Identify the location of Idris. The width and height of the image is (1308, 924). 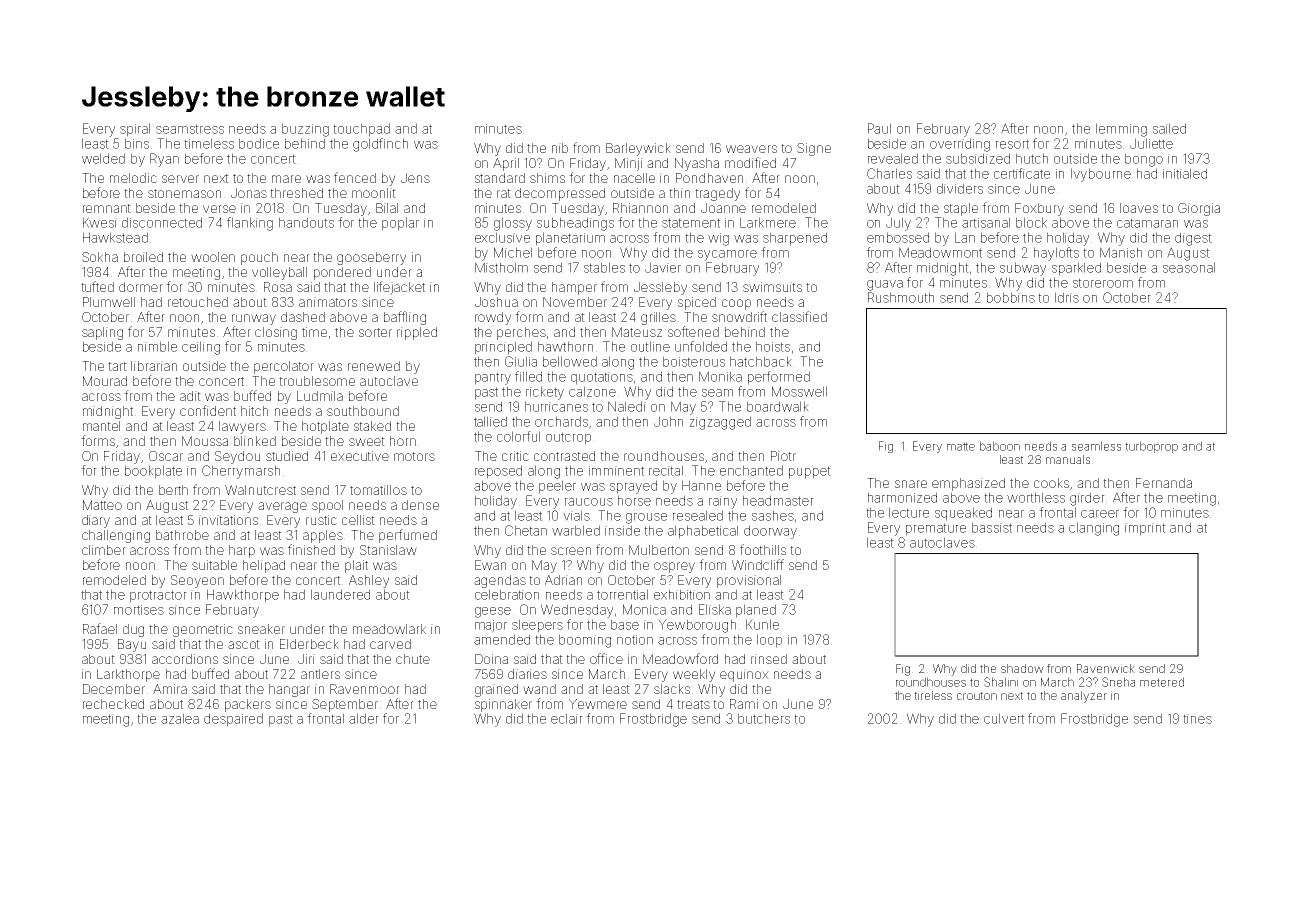
(1067, 297).
